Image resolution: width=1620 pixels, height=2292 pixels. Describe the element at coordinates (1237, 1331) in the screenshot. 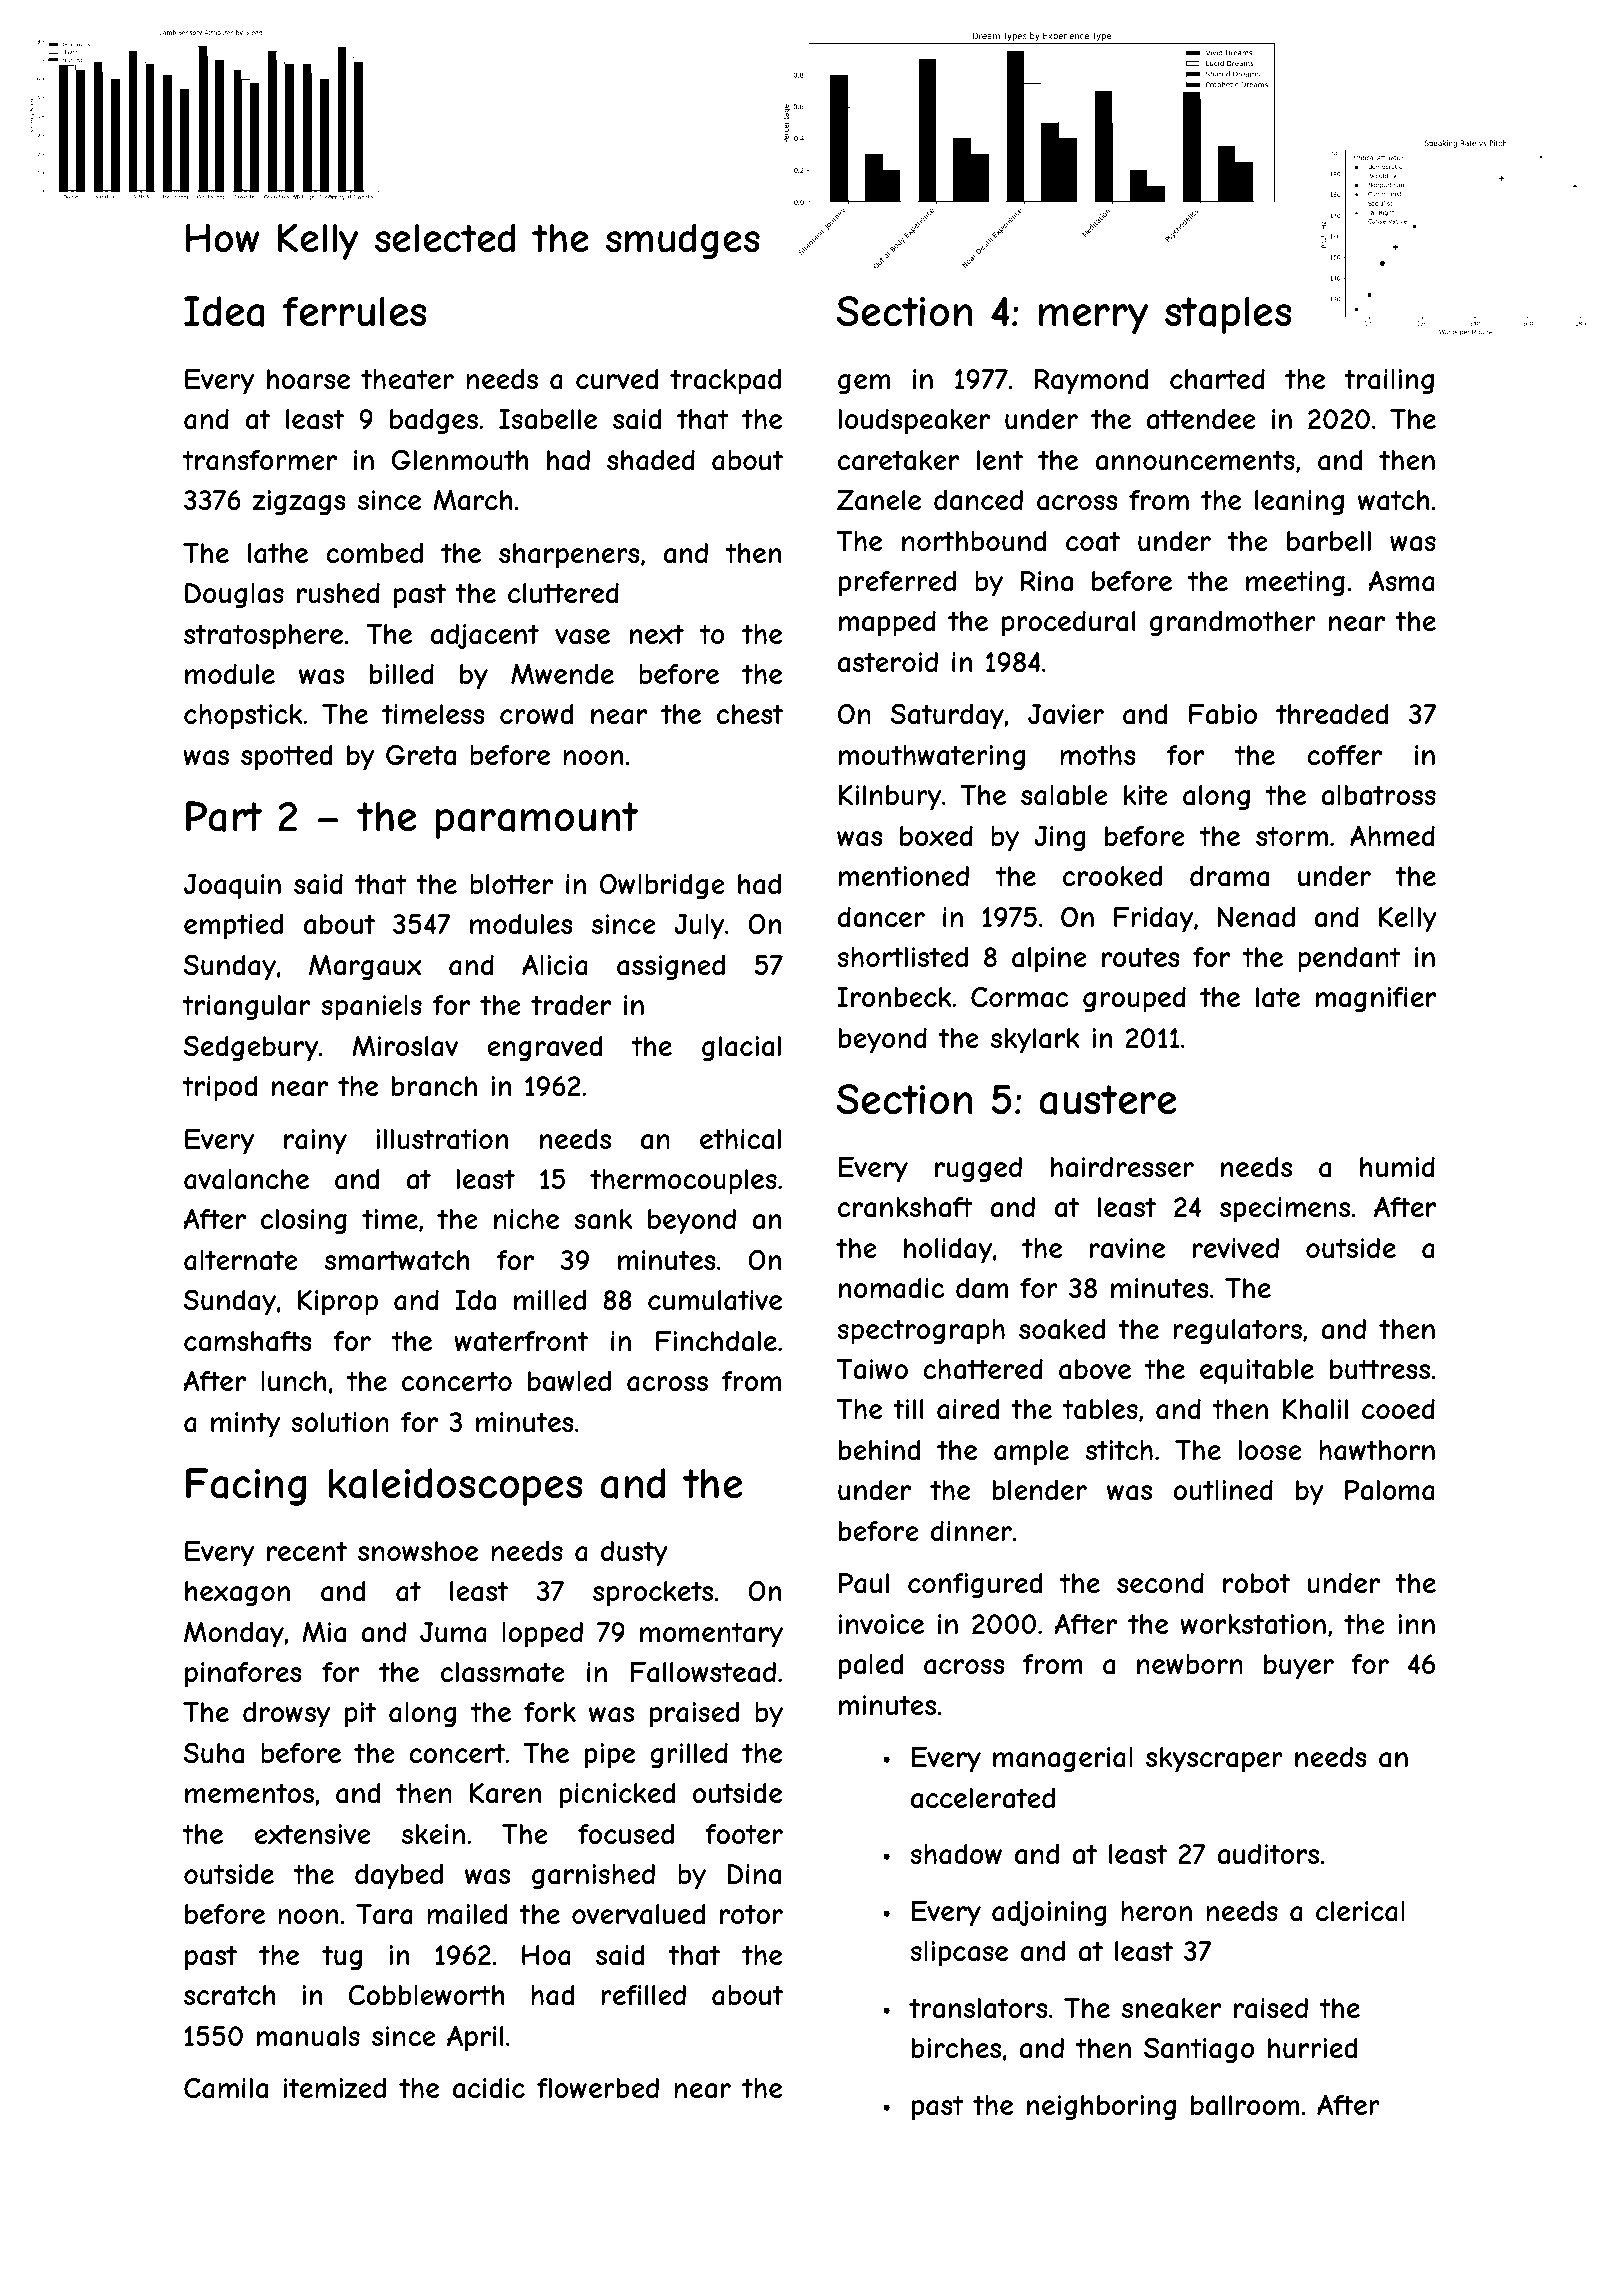

I see `regulators` at that location.
